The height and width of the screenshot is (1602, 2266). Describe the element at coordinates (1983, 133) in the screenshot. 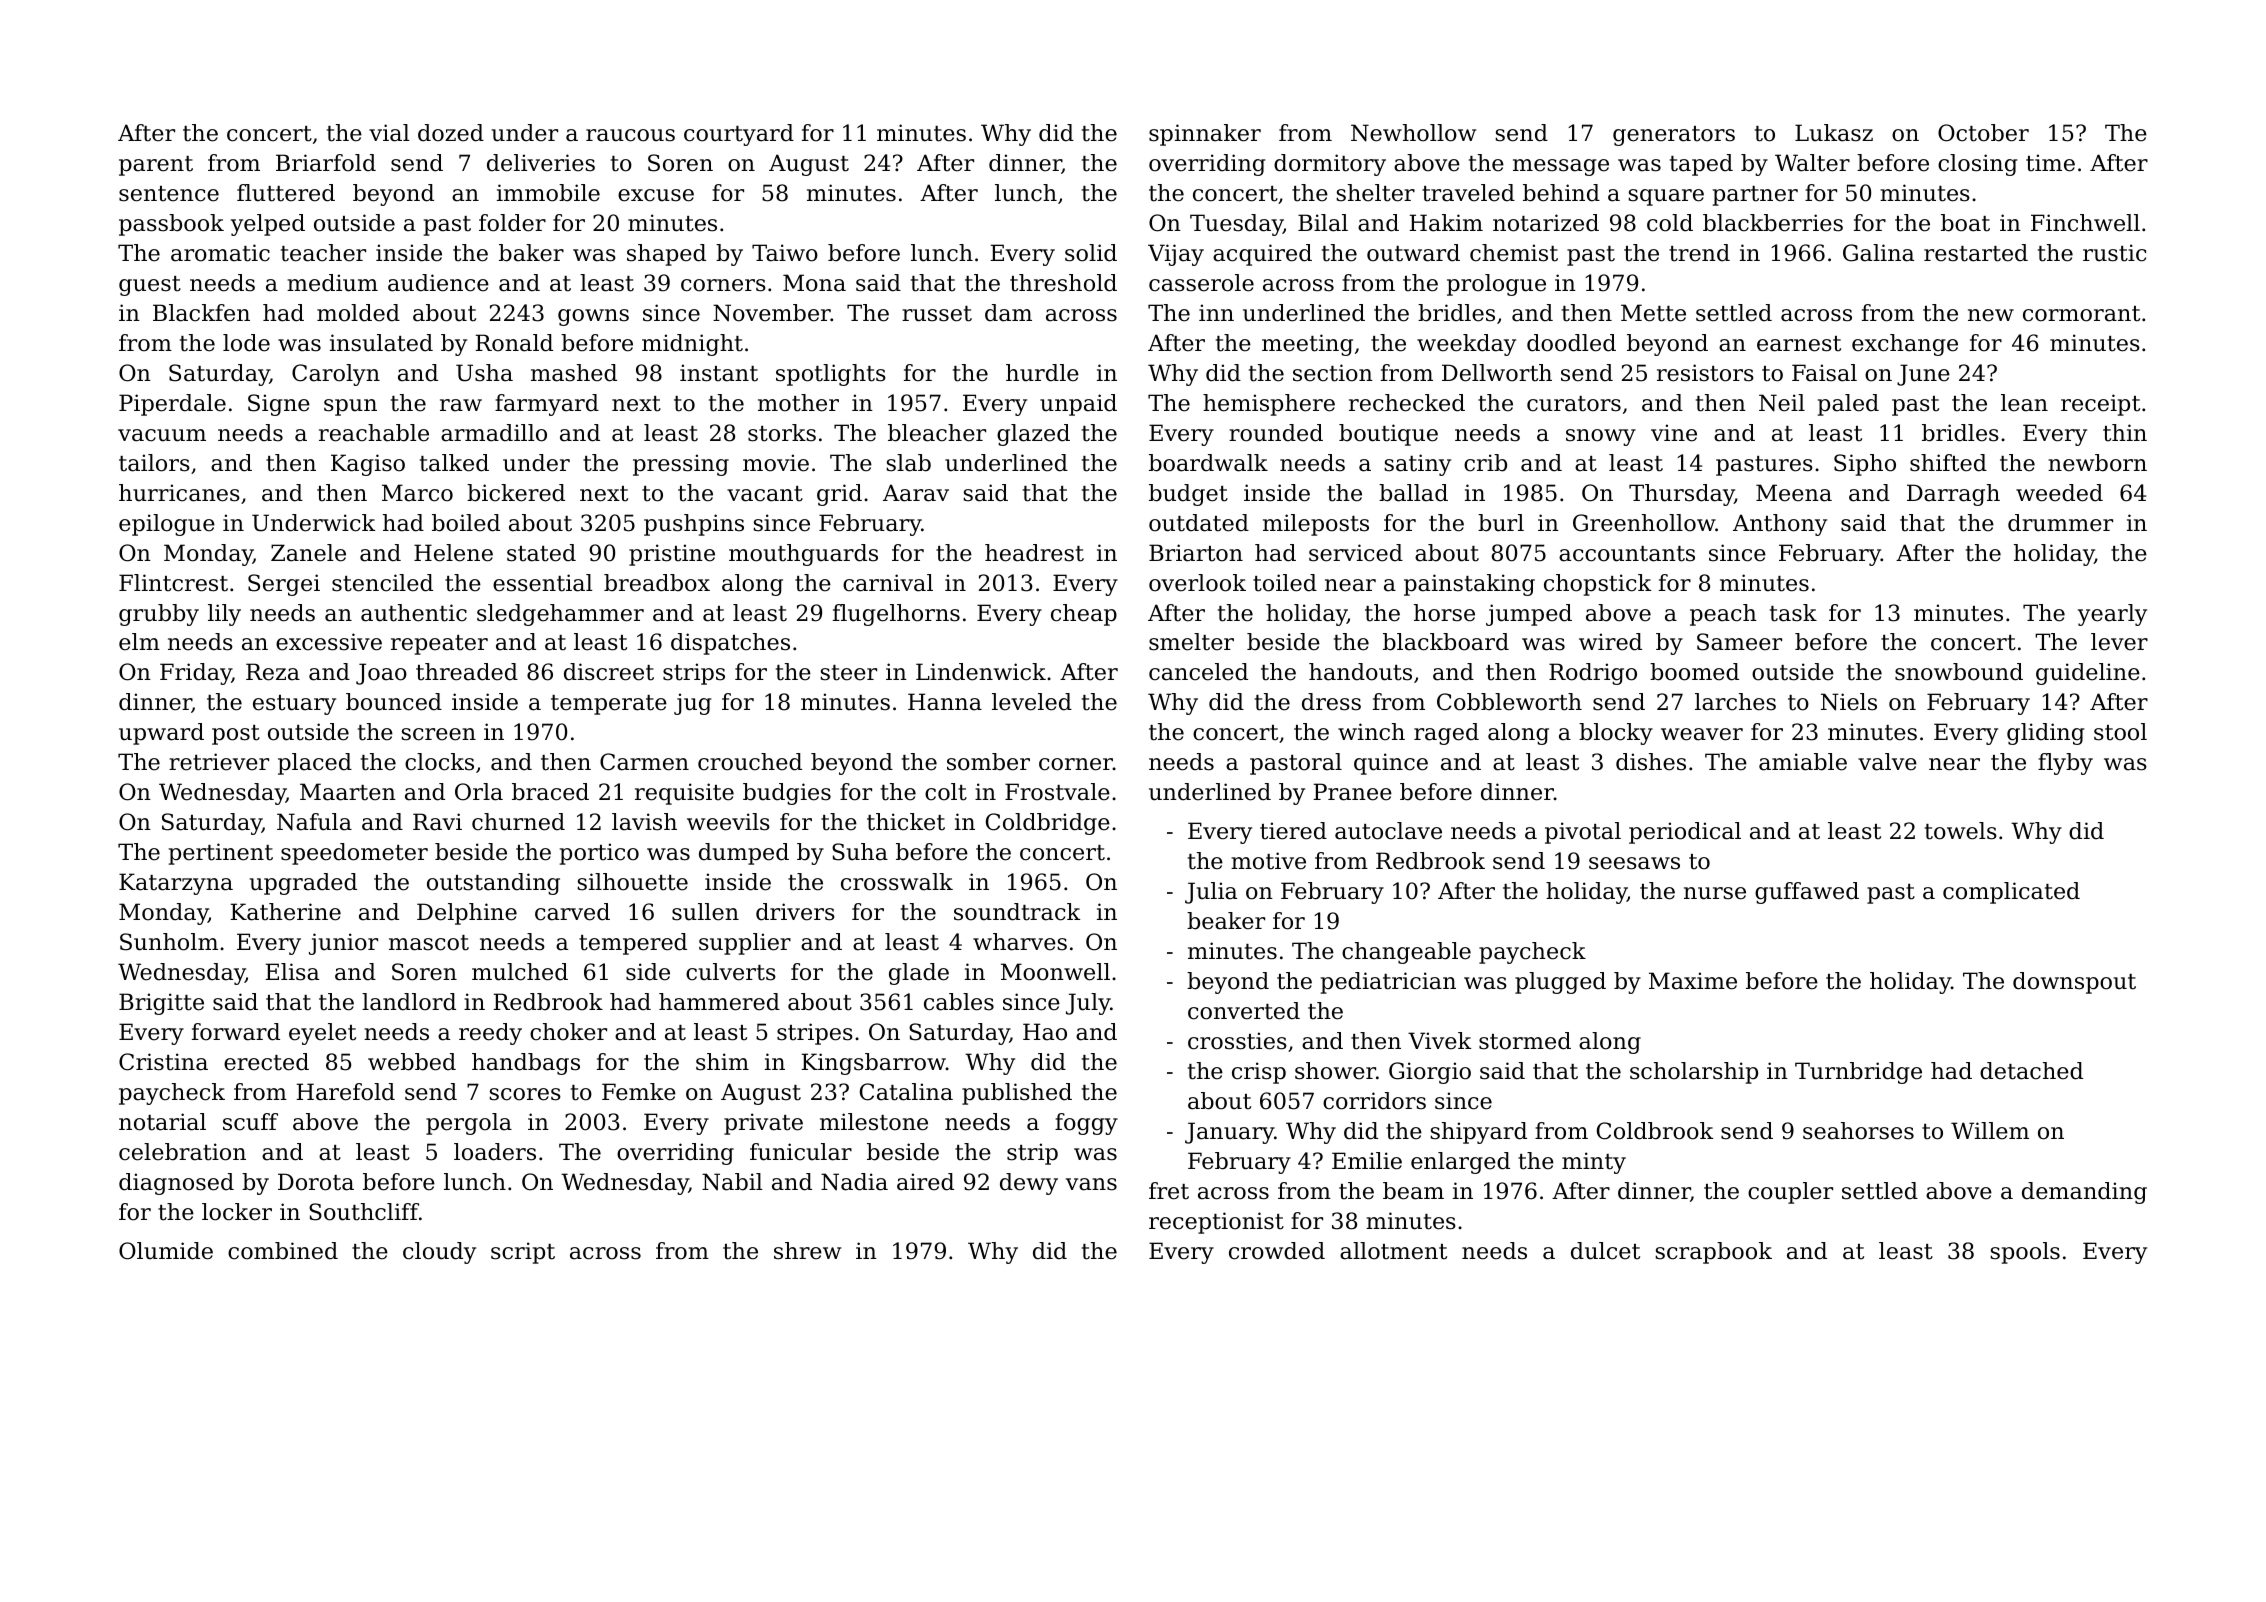

I see `October` at that location.
